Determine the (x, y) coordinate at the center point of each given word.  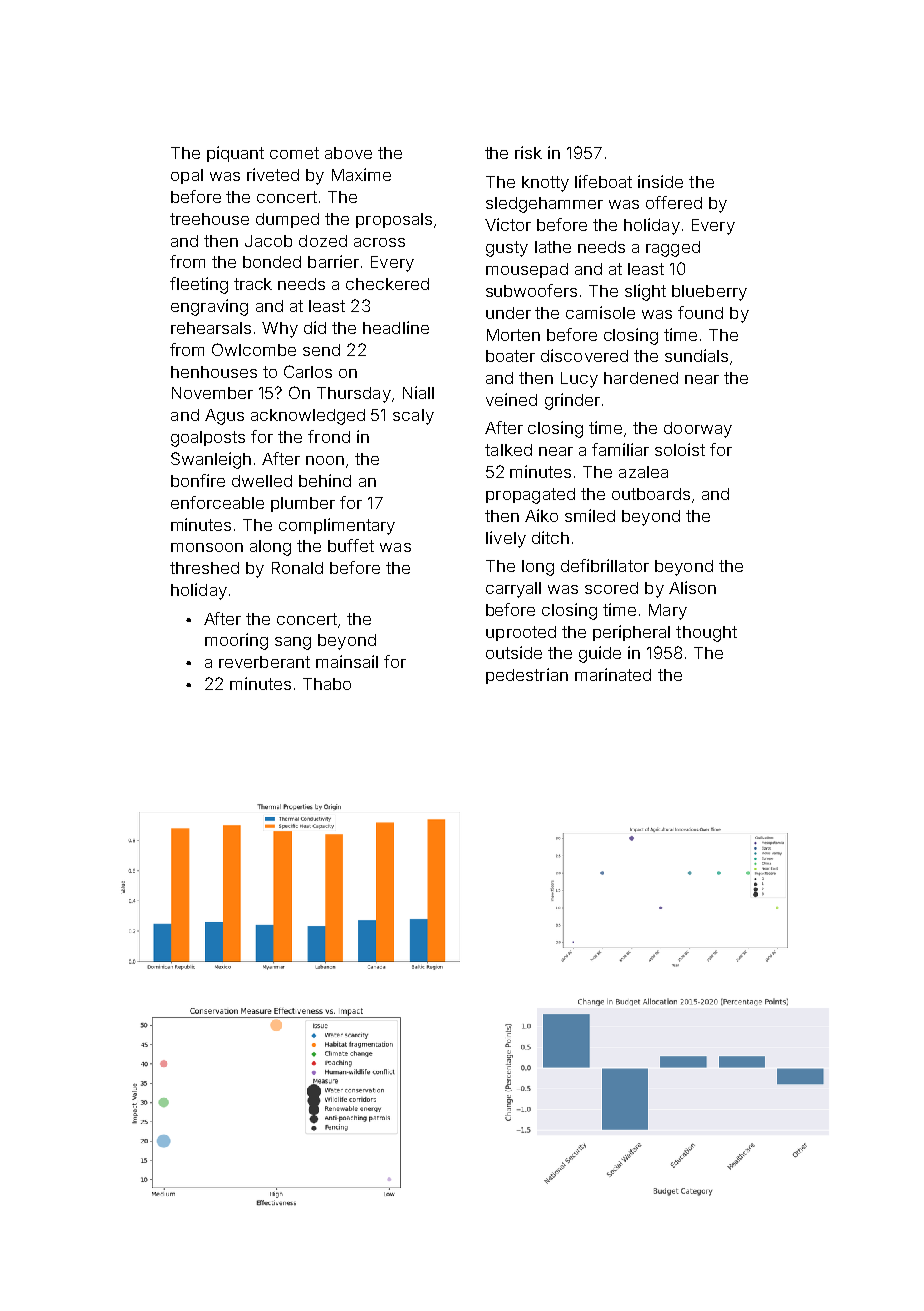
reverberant (264, 662)
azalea (643, 472)
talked (508, 450)
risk (528, 152)
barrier (333, 261)
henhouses (214, 372)
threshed (204, 568)
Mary (668, 612)
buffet (351, 545)
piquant (235, 154)
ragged (673, 249)
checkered (387, 284)
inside (660, 181)
